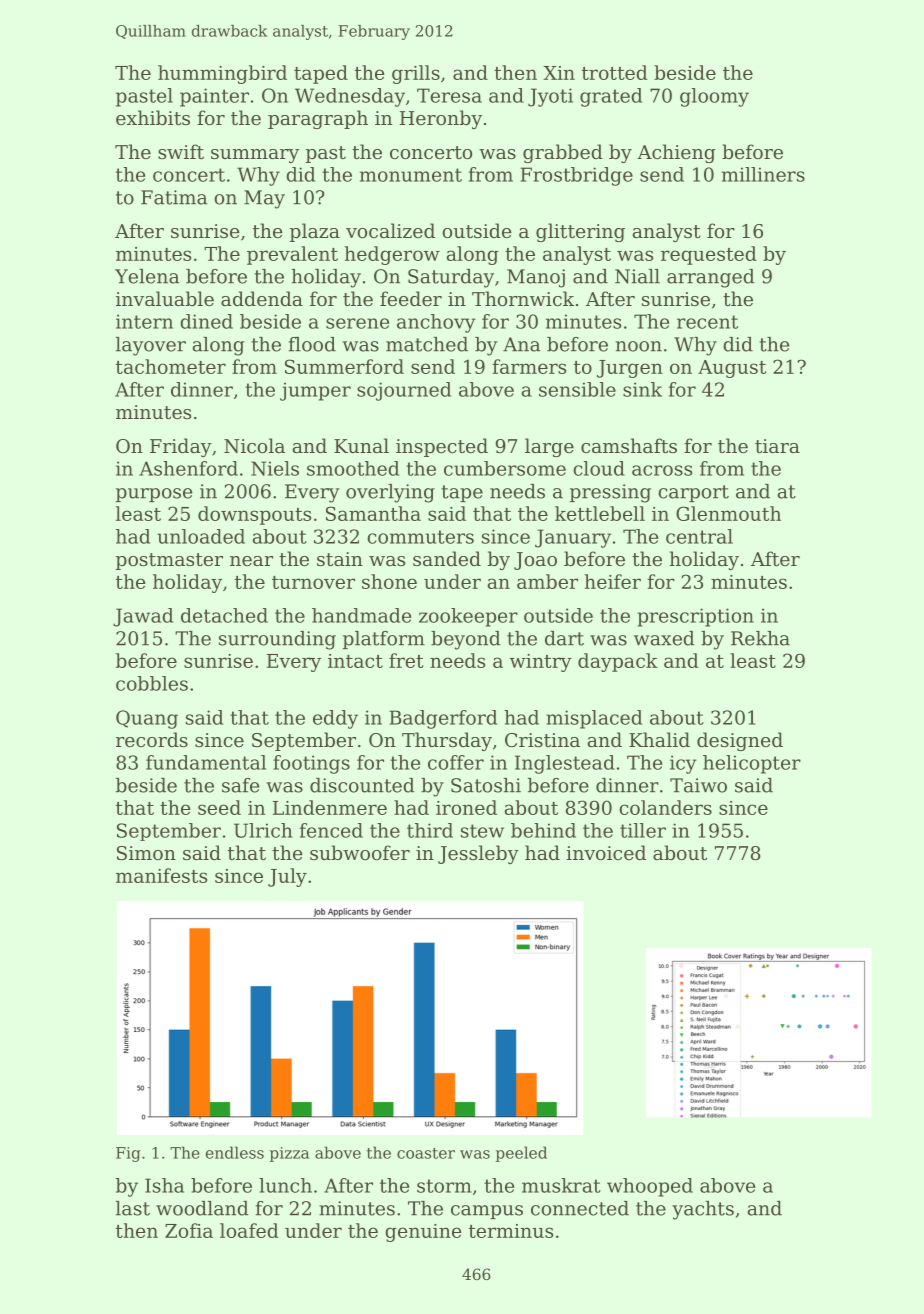 The image size is (924, 1314). What do you see at coordinates (613, 581) in the document?
I see `heifer` at bounding box center [613, 581].
